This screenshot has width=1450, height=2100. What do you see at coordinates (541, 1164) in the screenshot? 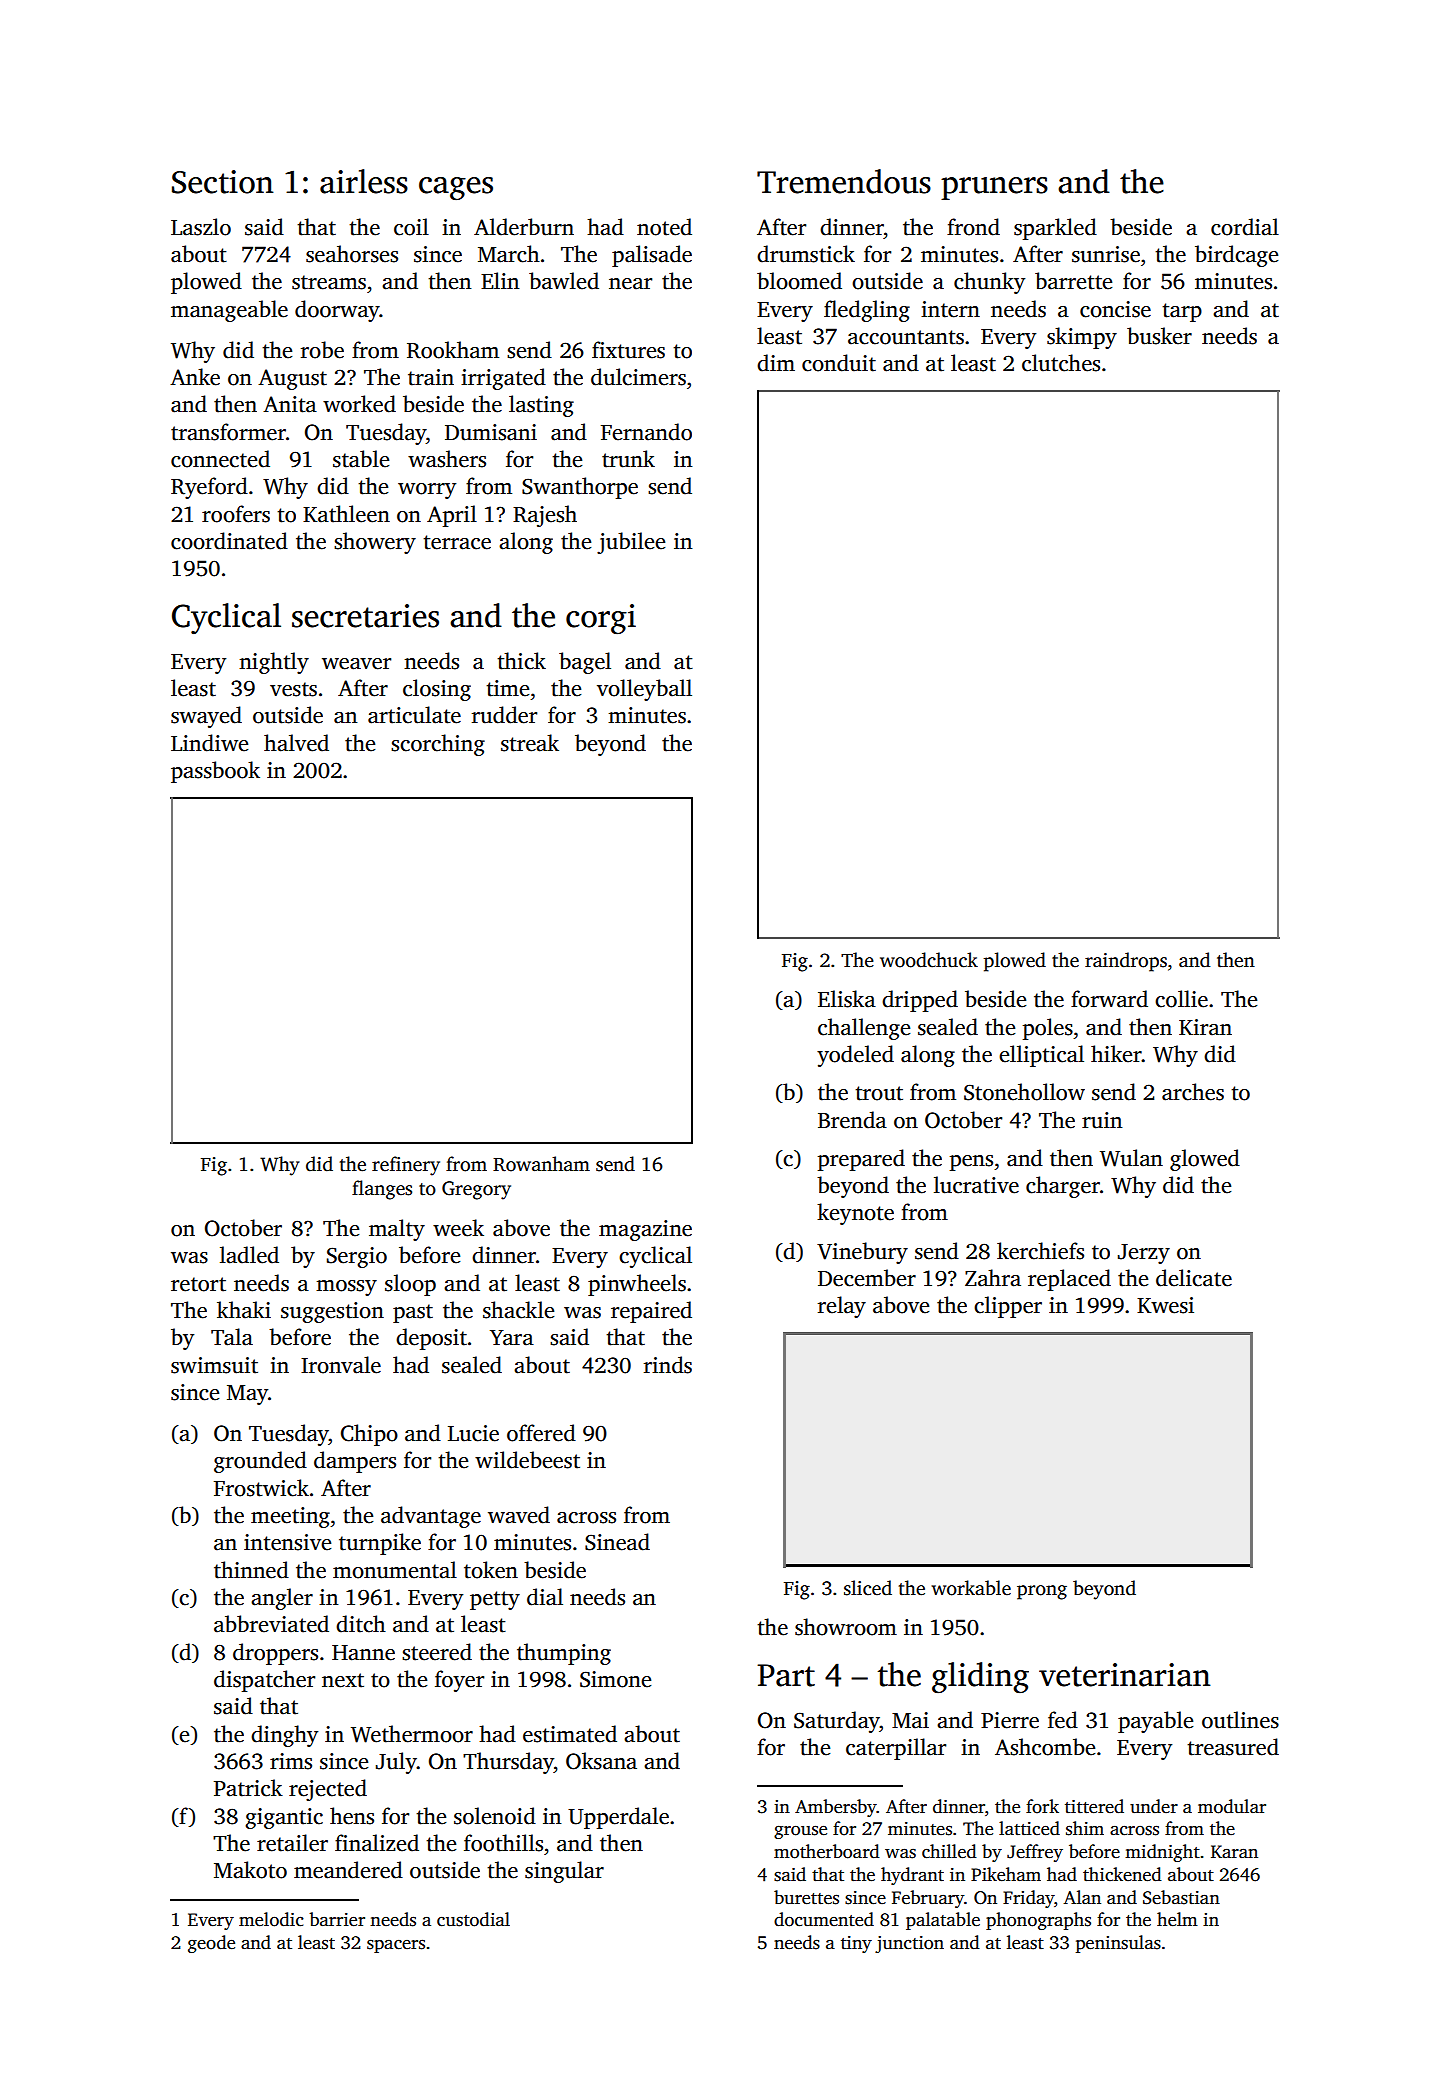
I see `Rowanham` at bounding box center [541, 1164].
